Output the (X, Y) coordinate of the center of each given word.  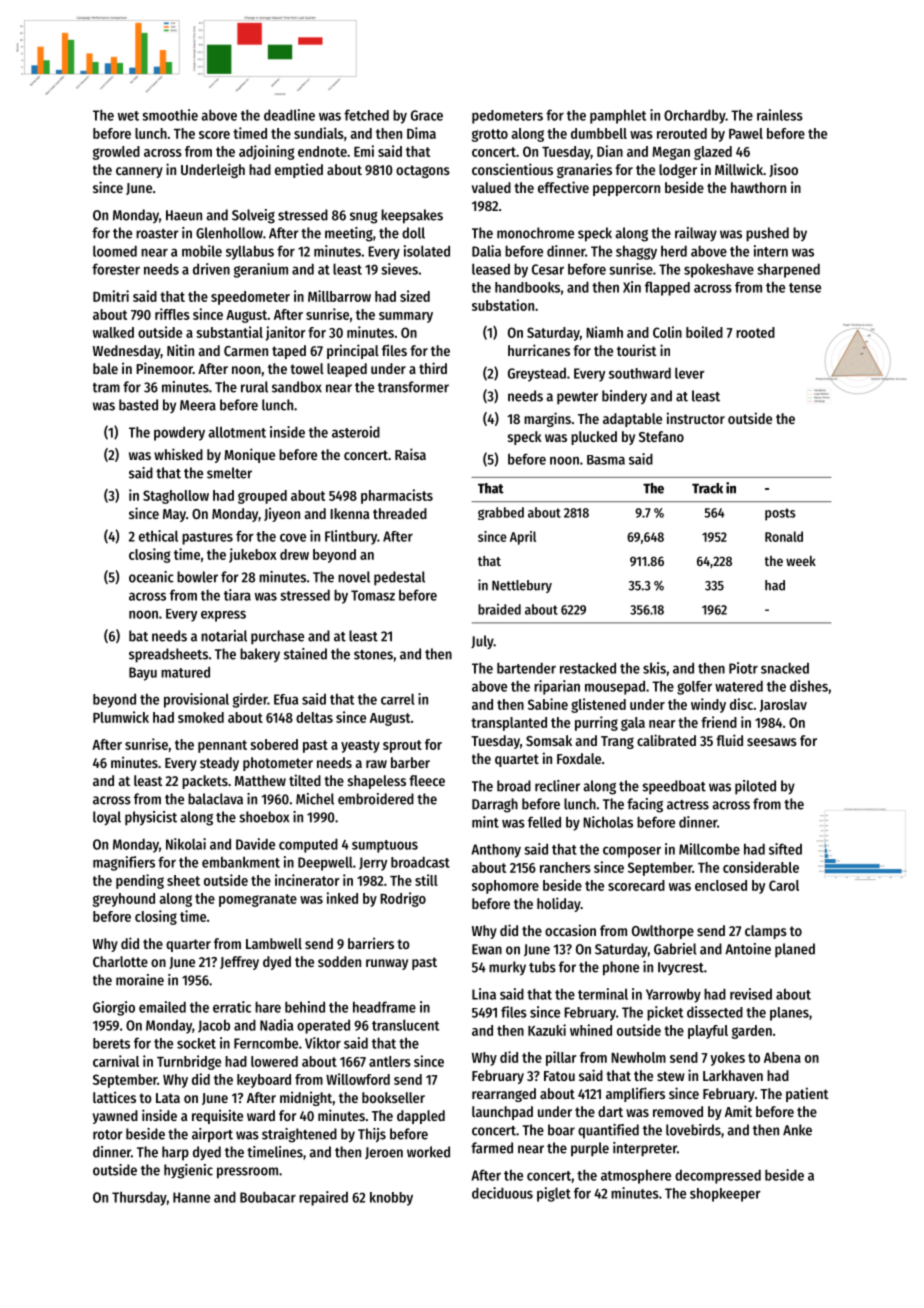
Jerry (373, 864)
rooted (755, 332)
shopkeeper (725, 1195)
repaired (323, 1198)
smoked (201, 717)
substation (503, 305)
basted (138, 405)
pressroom (247, 1173)
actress (688, 805)
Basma (606, 460)
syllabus (250, 253)
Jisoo (783, 170)
